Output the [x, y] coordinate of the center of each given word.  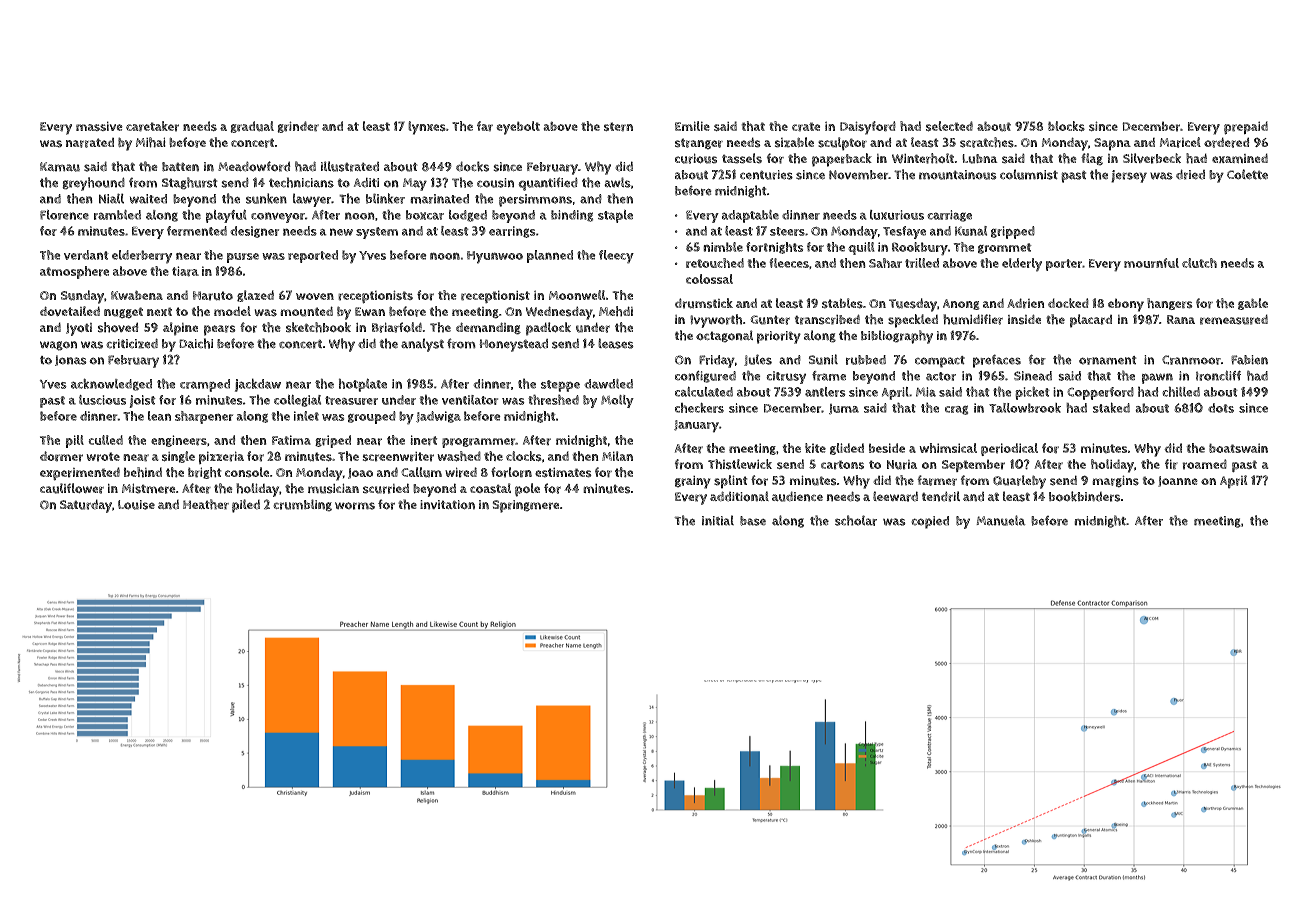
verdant [86, 255]
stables [842, 303]
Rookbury [920, 249]
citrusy [786, 377]
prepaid [1246, 128]
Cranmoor [1191, 360]
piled [246, 506]
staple [615, 216]
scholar [856, 520]
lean [159, 416]
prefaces [997, 361]
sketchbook [318, 327]
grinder [298, 127]
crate [806, 127]
